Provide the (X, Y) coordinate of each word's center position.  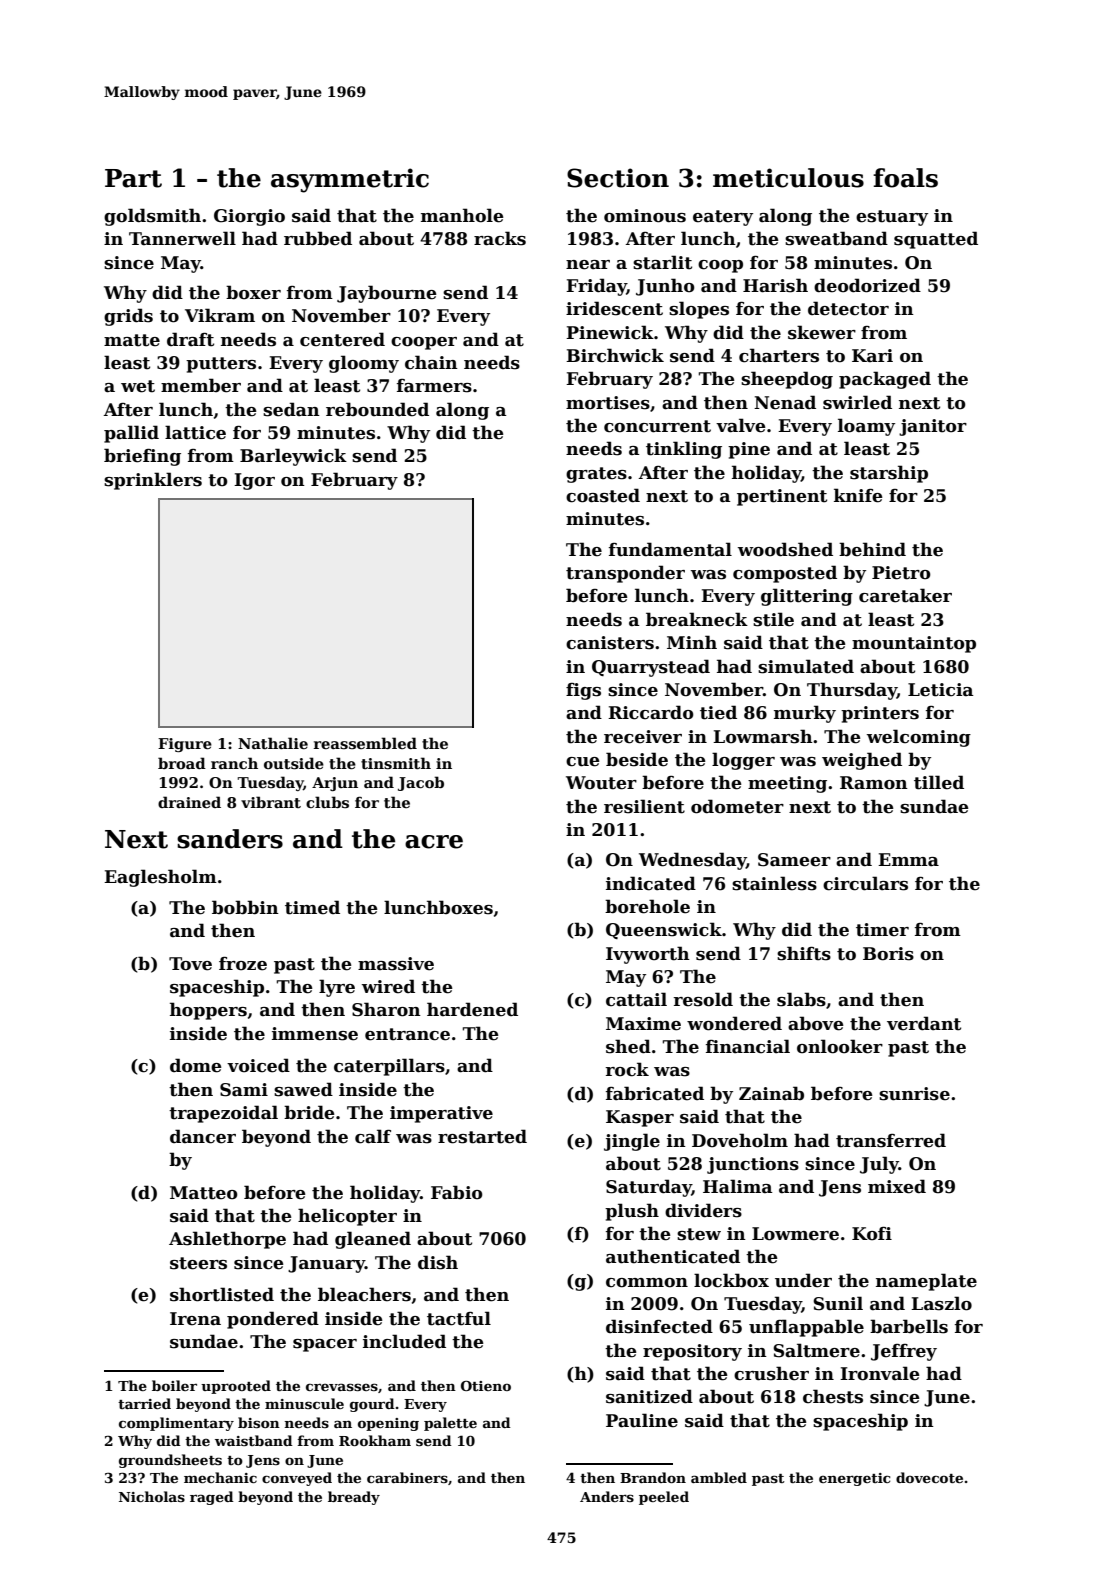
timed (312, 907)
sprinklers (153, 481)
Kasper (640, 1118)
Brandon (653, 1477)
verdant (924, 1023)
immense (315, 1034)
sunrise (914, 1094)
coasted (603, 495)
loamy (866, 427)
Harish (775, 285)
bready (354, 1498)
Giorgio (249, 217)
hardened (472, 1009)
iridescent (614, 308)
